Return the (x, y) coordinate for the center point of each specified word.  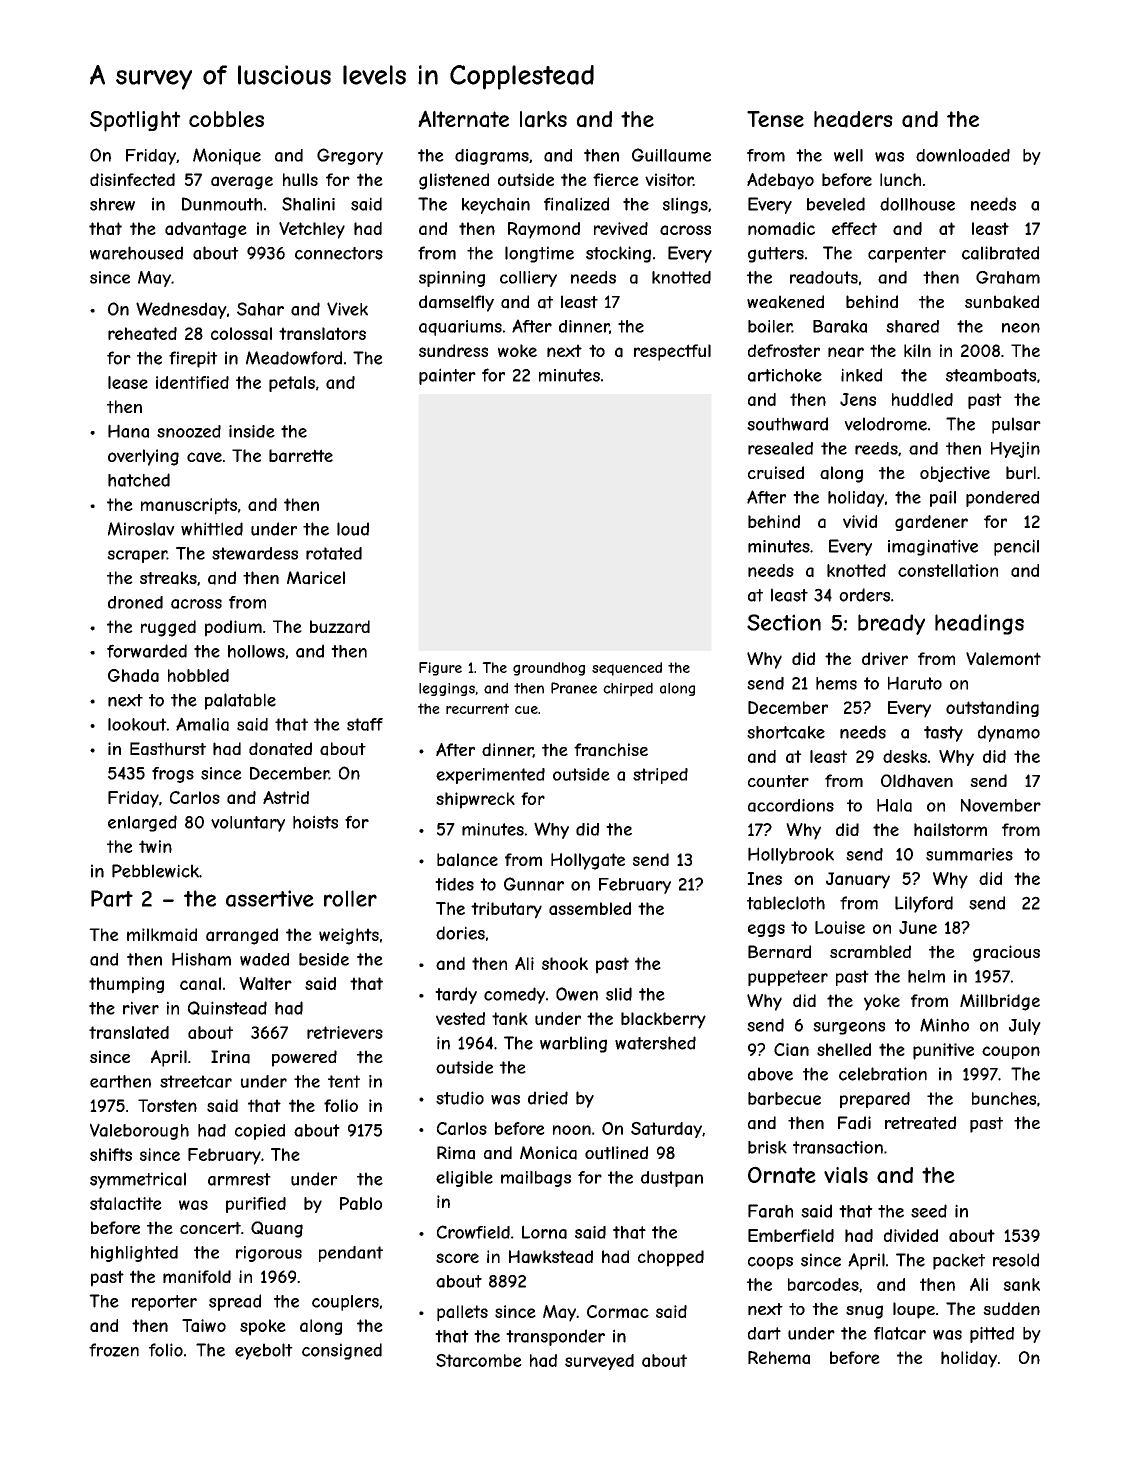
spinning (452, 279)
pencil (1016, 547)
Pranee (574, 688)
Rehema (779, 1358)
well (848, 155)
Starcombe (479, 1360)
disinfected (132, 179)
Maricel (316, 578)
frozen (114, 1350)
